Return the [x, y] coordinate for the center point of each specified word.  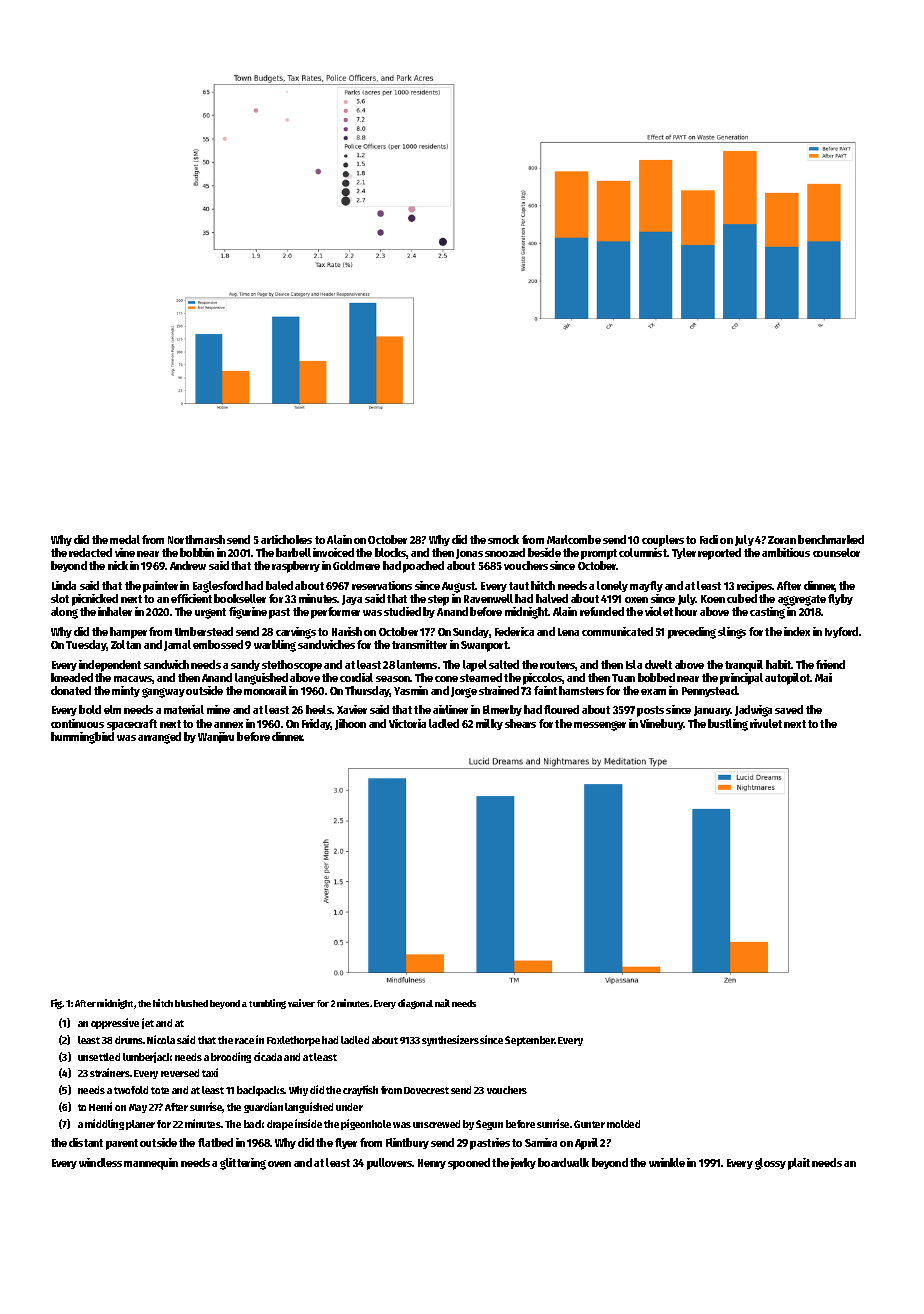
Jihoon [350, 724]
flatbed [215, 1142]
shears [520, 723]
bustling [728, 725]
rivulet [766, 723]
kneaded [72, 677]
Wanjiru [216, 737]
